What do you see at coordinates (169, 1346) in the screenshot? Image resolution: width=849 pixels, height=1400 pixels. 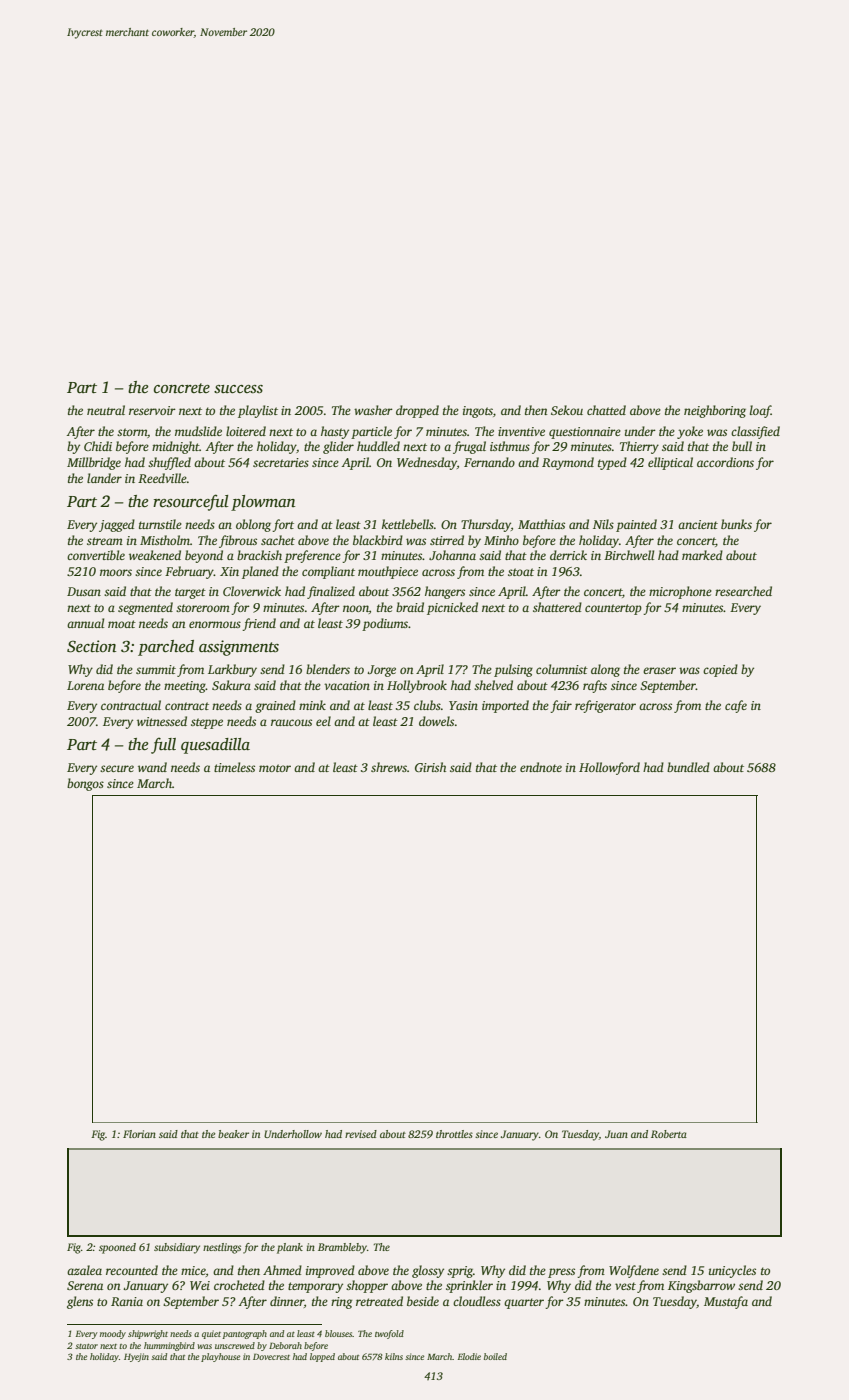 I see `hummingbird` at bounding box center [169, 1346].
